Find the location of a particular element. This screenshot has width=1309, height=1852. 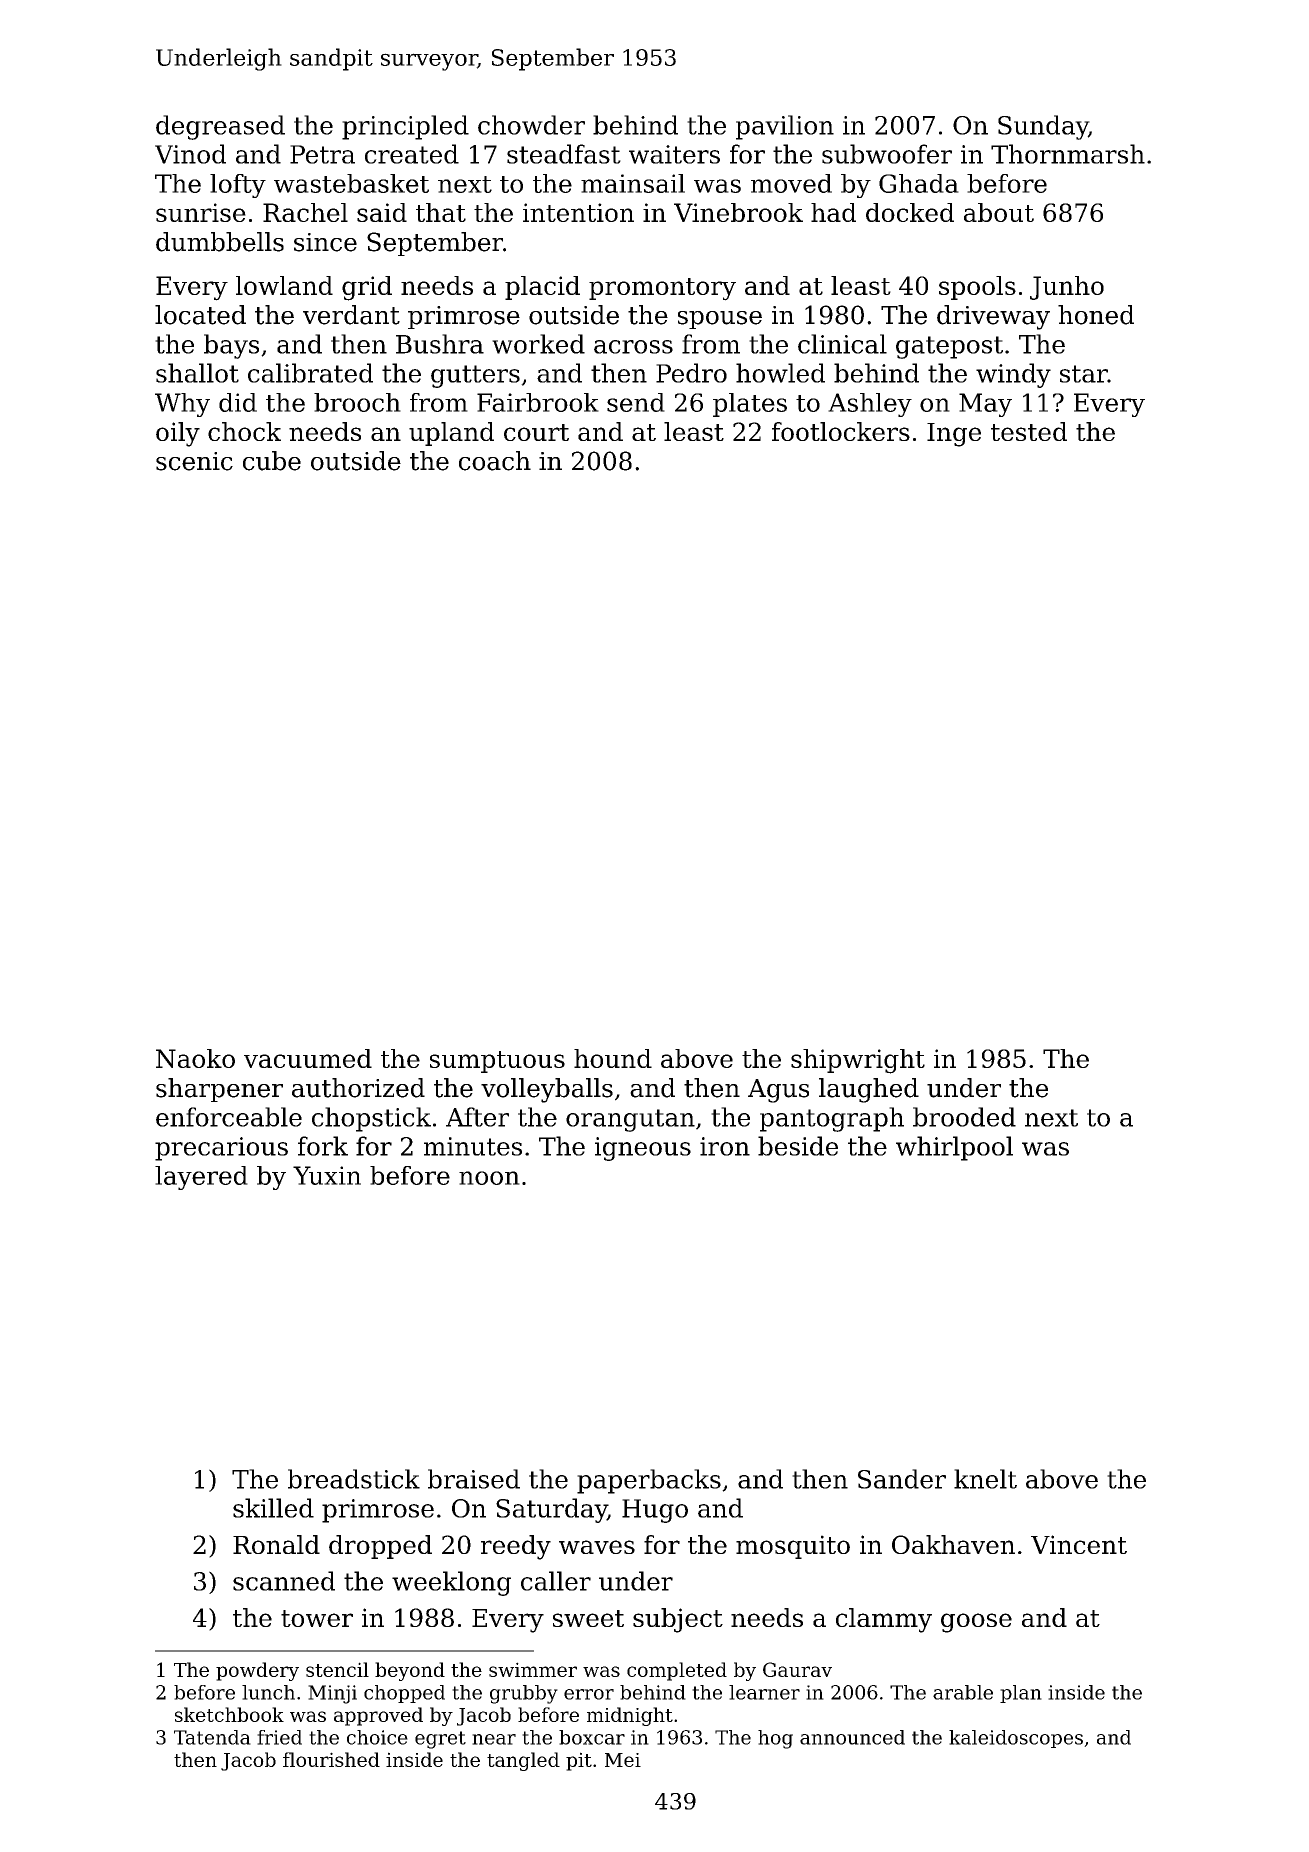

Vinod is located at coordinates (190, 154).
